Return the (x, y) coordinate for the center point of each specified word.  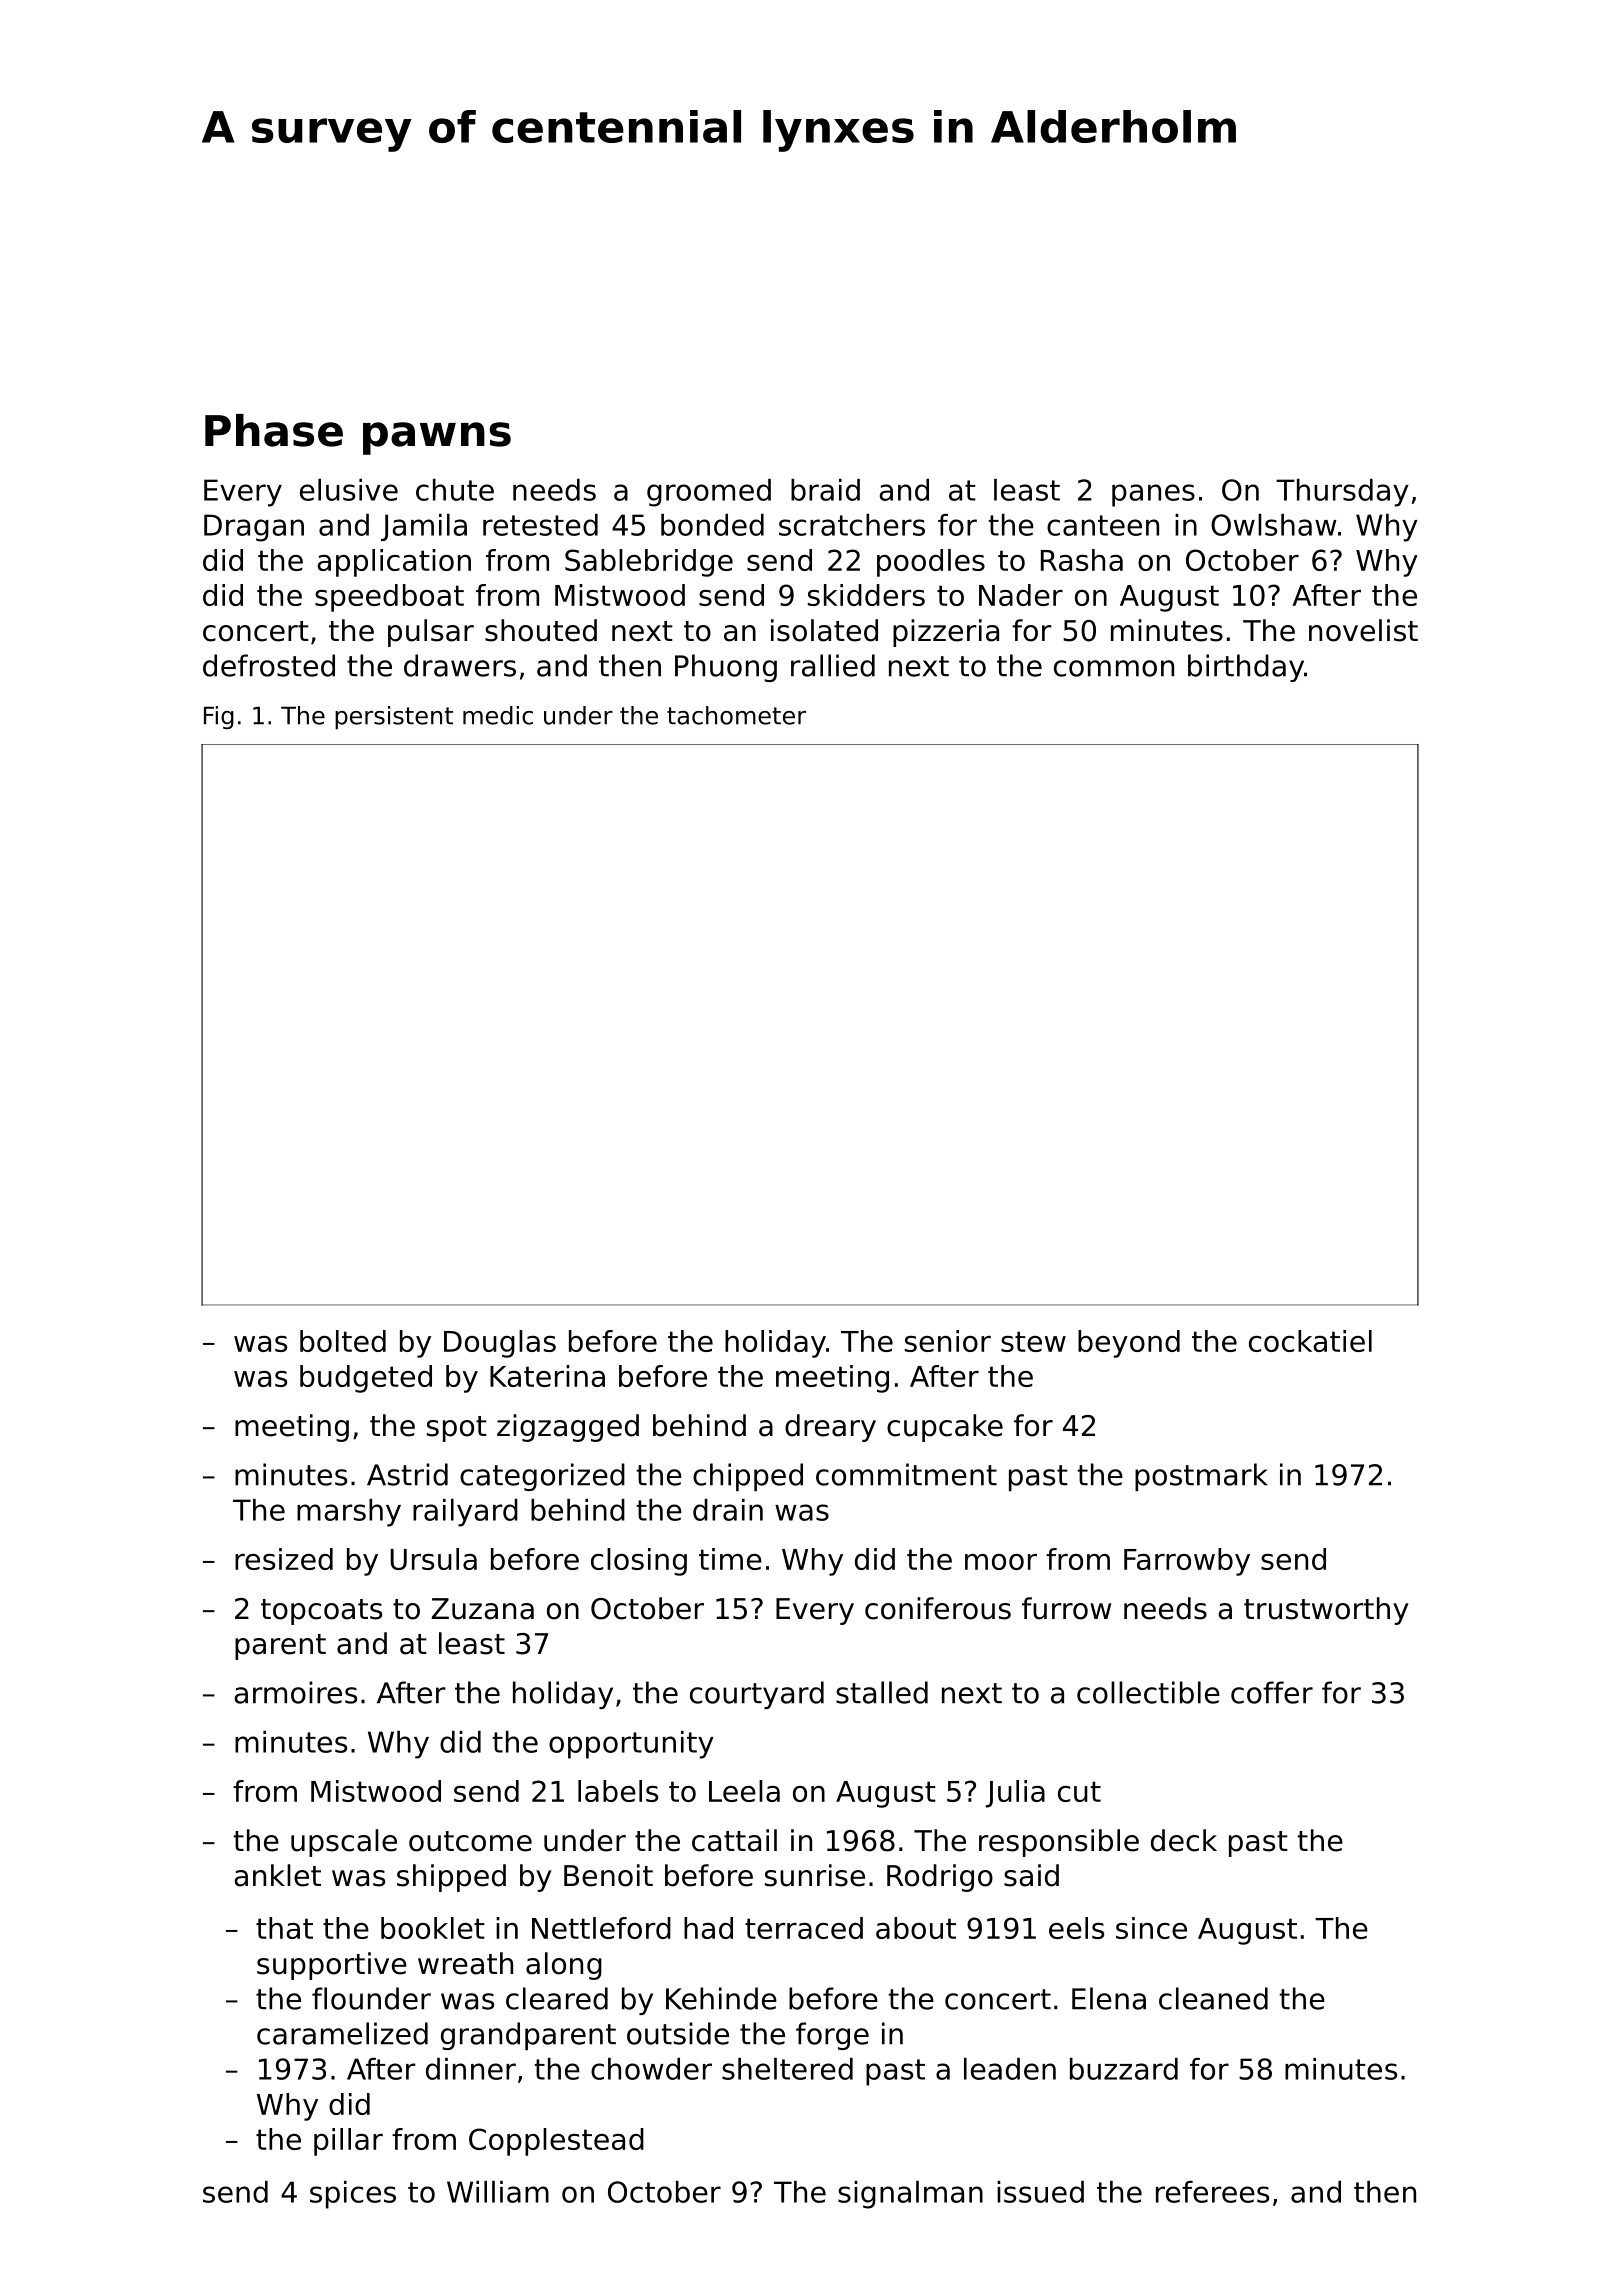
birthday (1246, 668)
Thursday (1342, 493)
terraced (804, 1928)
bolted (343, 1341)
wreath (465, 1963)
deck (1184, 1840)
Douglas (500, 1344)
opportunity (631, 1745)
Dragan (254, 528)
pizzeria (946, 633)
